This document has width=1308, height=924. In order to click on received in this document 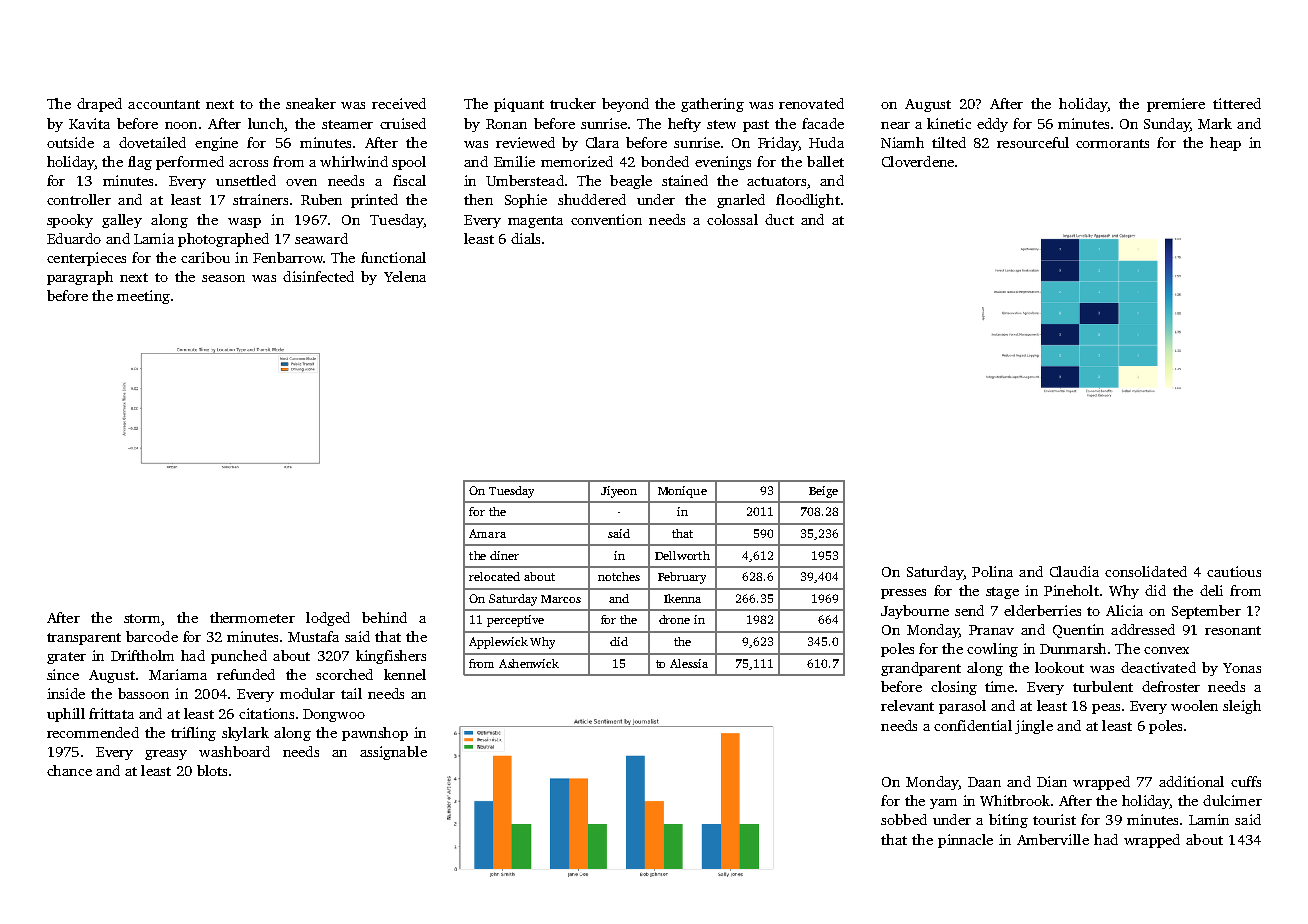, I will do `click(399, 103)`.
